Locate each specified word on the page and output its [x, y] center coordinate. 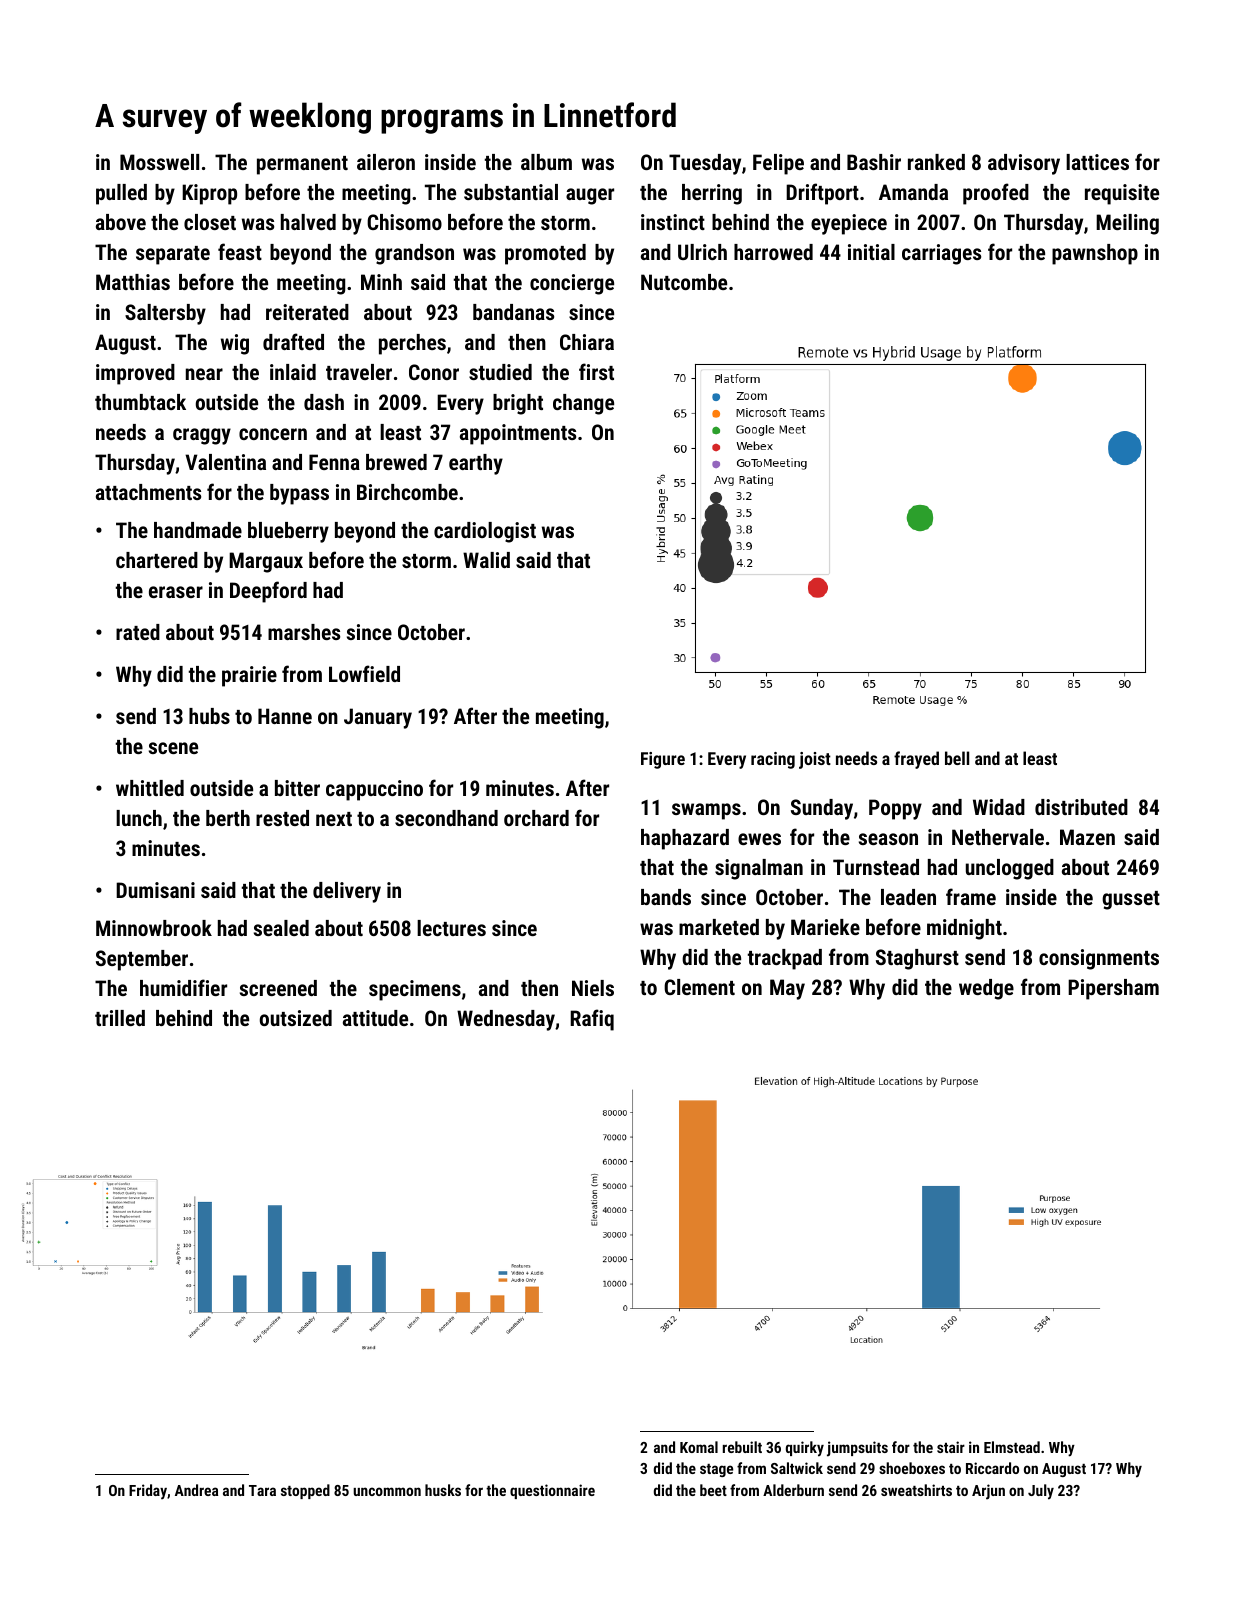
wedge [986, 989]
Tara [262, 1490]
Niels [593, 988]
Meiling [1127, 224]
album [546, 162]
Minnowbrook [154, 928]
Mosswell [159, 162]
